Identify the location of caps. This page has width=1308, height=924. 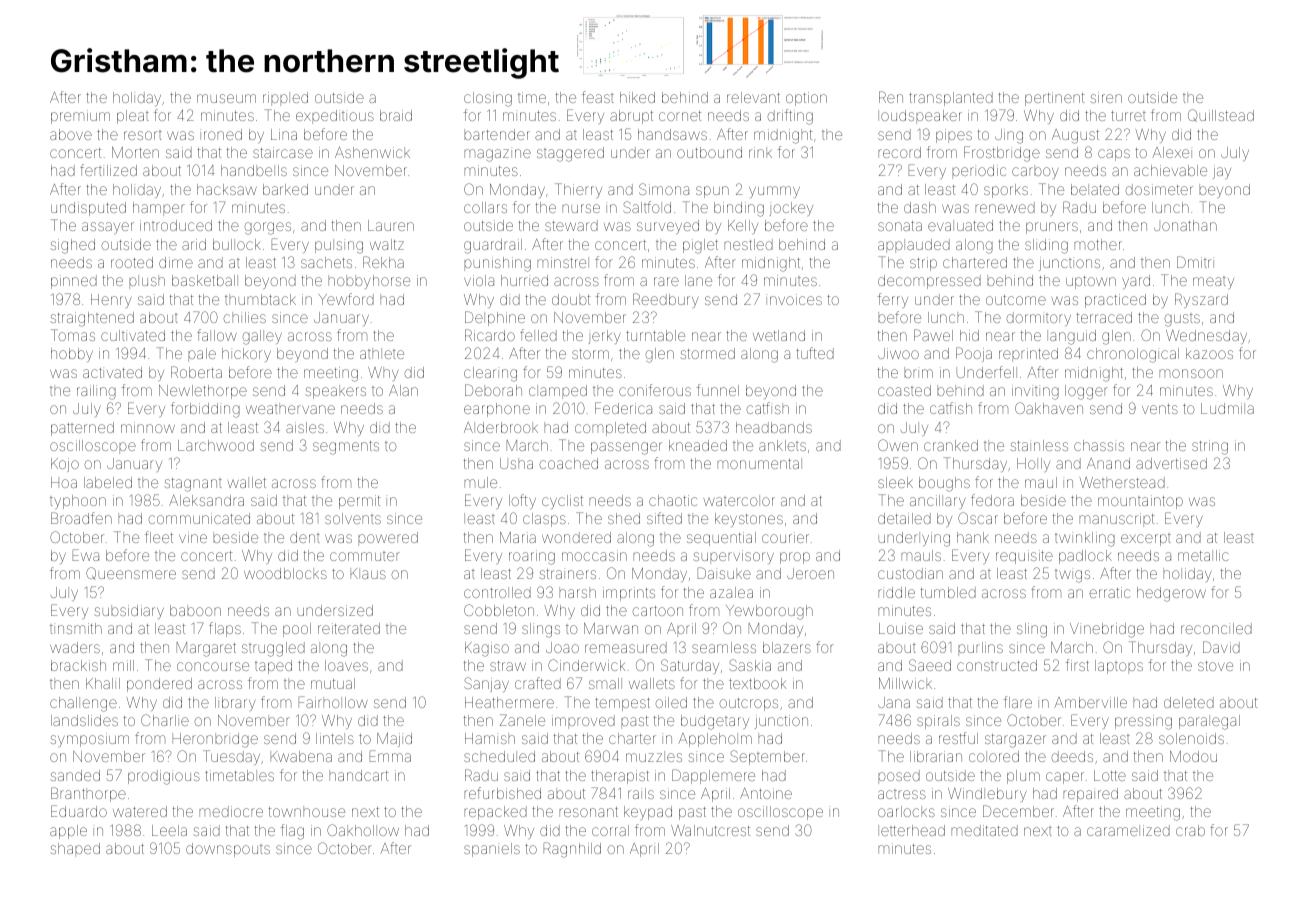
(1114, 155).
